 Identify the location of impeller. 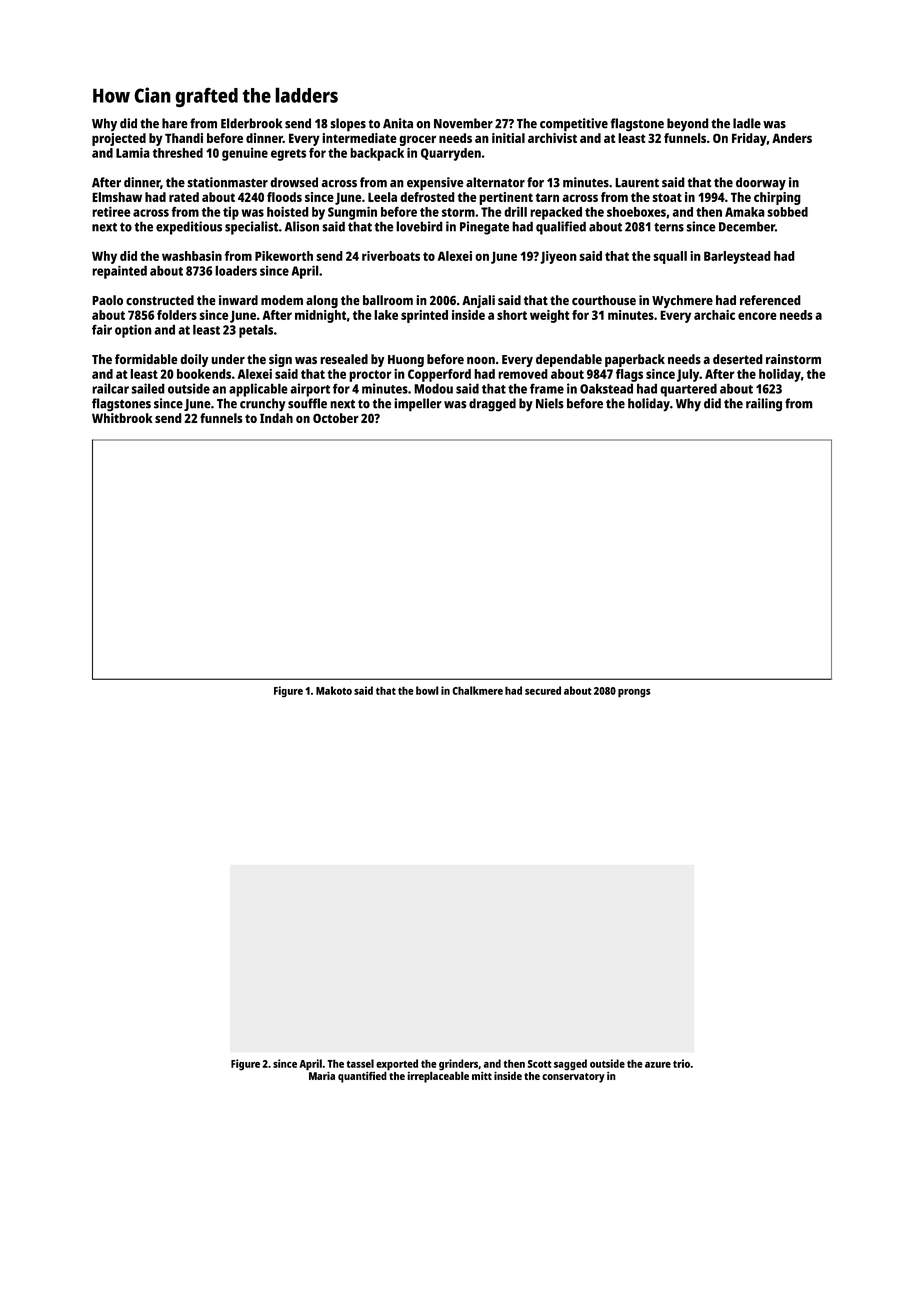
(418, 405).
